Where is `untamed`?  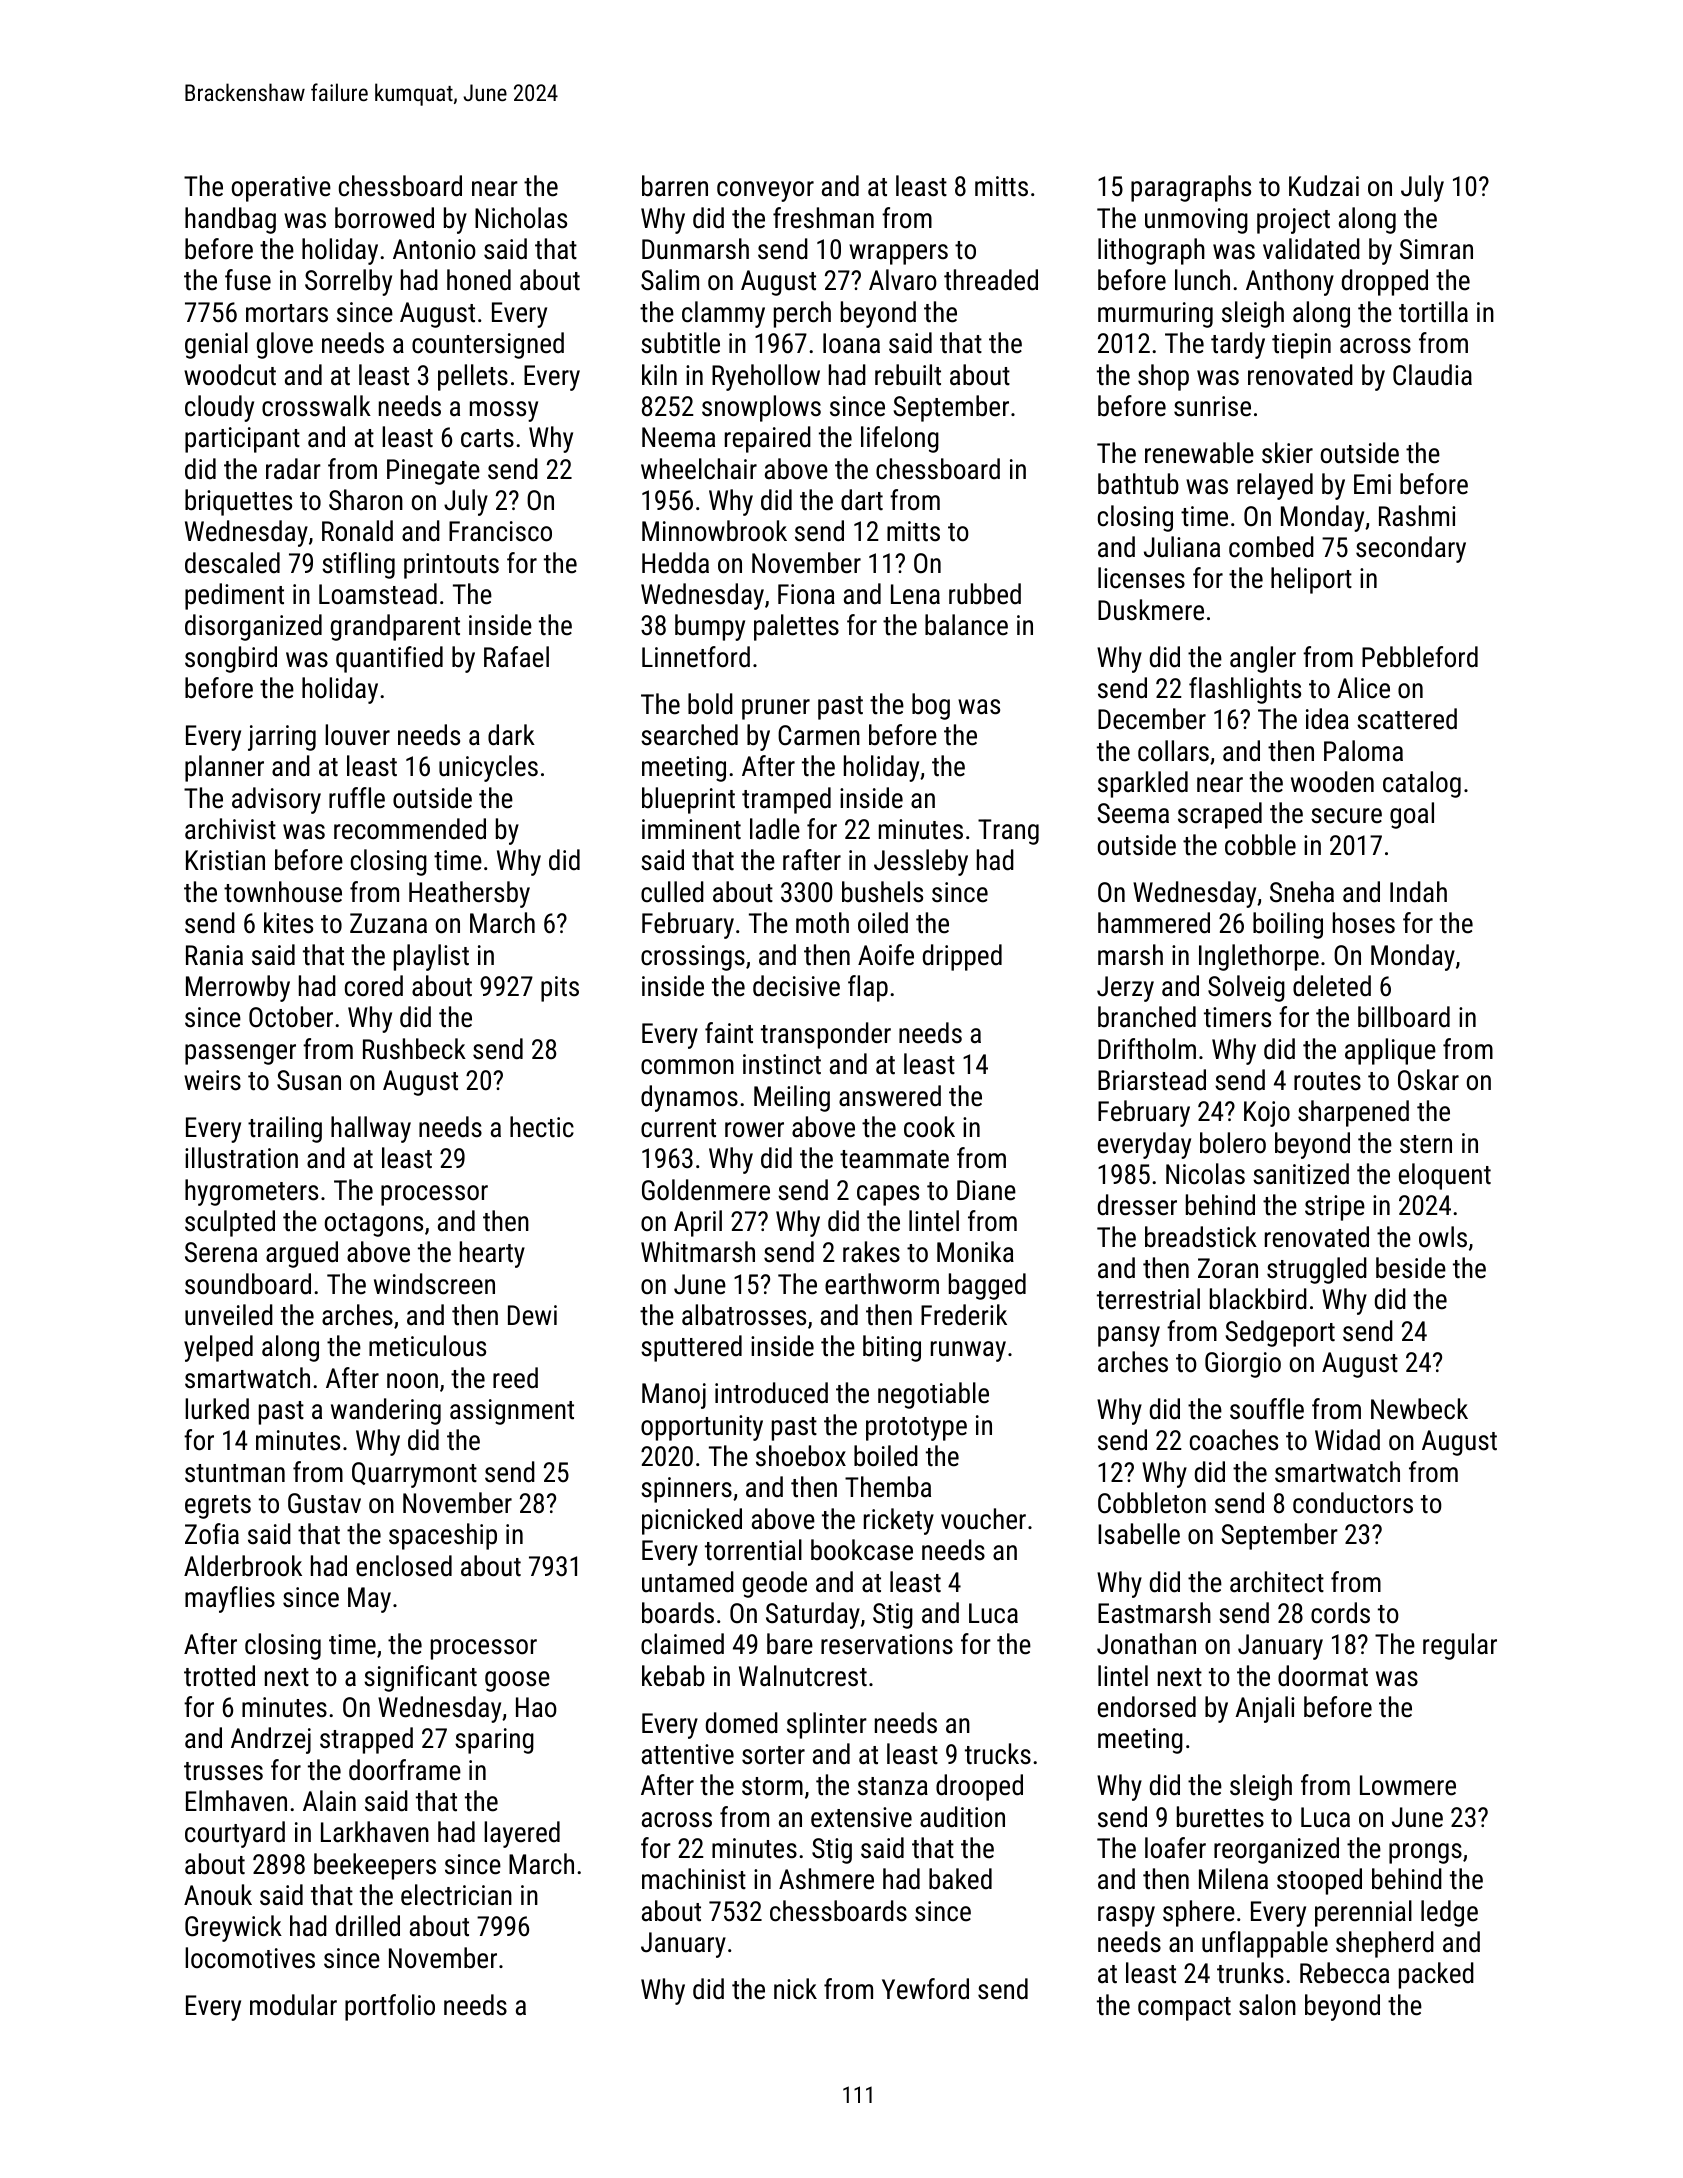 untamed is located at coordinates (688, 1582).
